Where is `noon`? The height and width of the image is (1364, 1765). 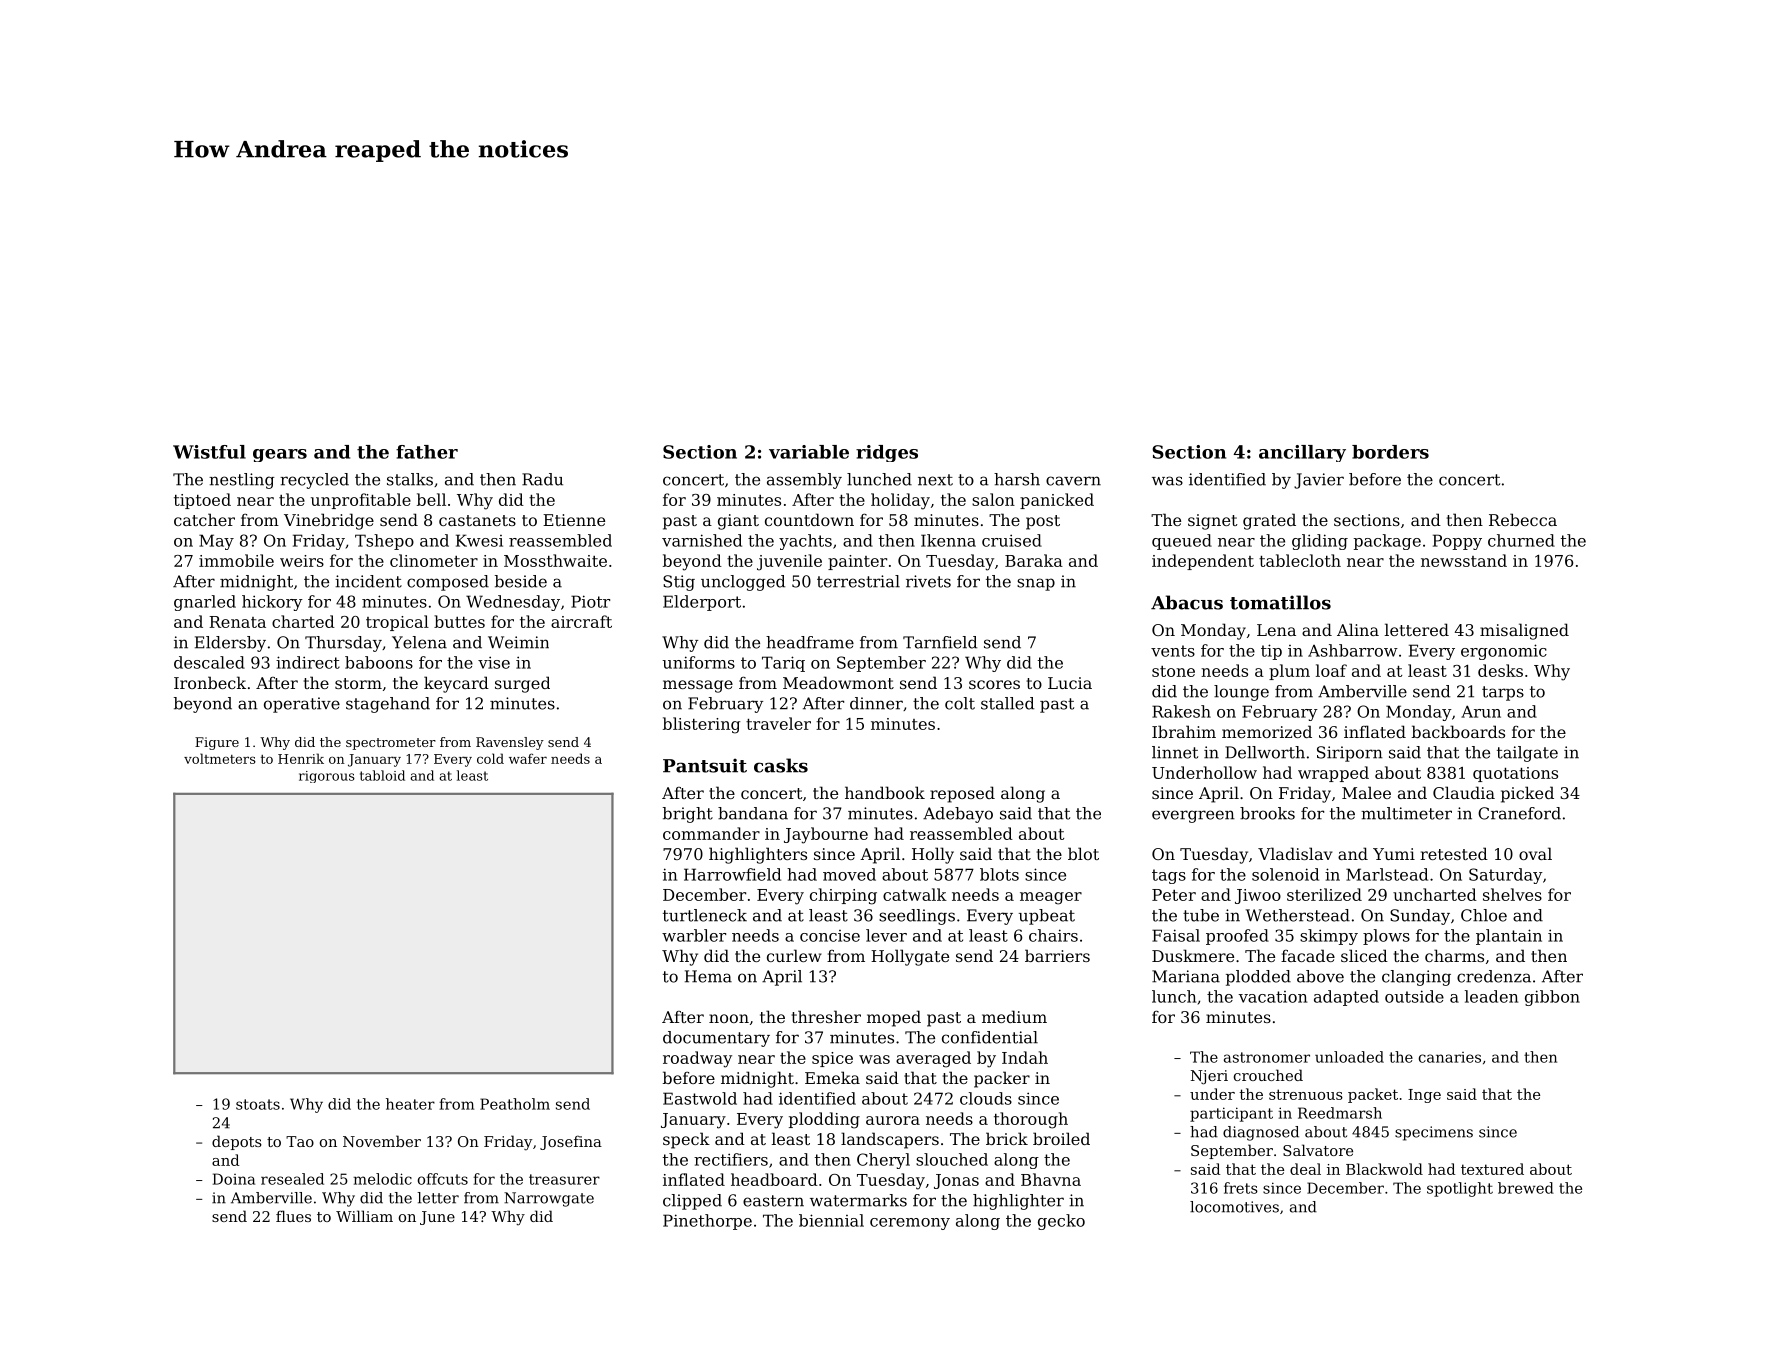
noon is located at coordinates (729, 1018).
